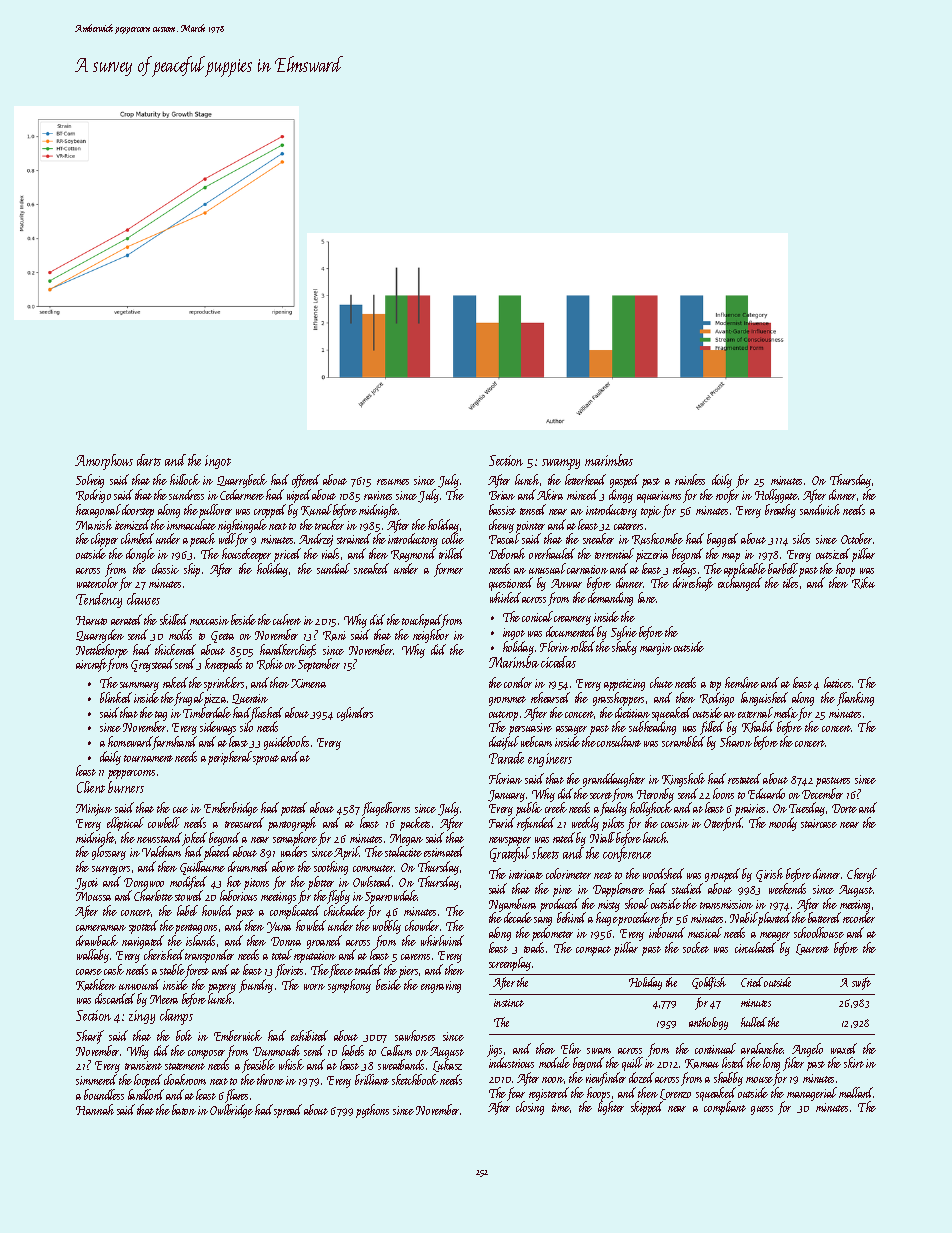 This image has height=1233, width=952. Describe the element at coordinates (656, 649) in the image. I see `margin` at that location.
